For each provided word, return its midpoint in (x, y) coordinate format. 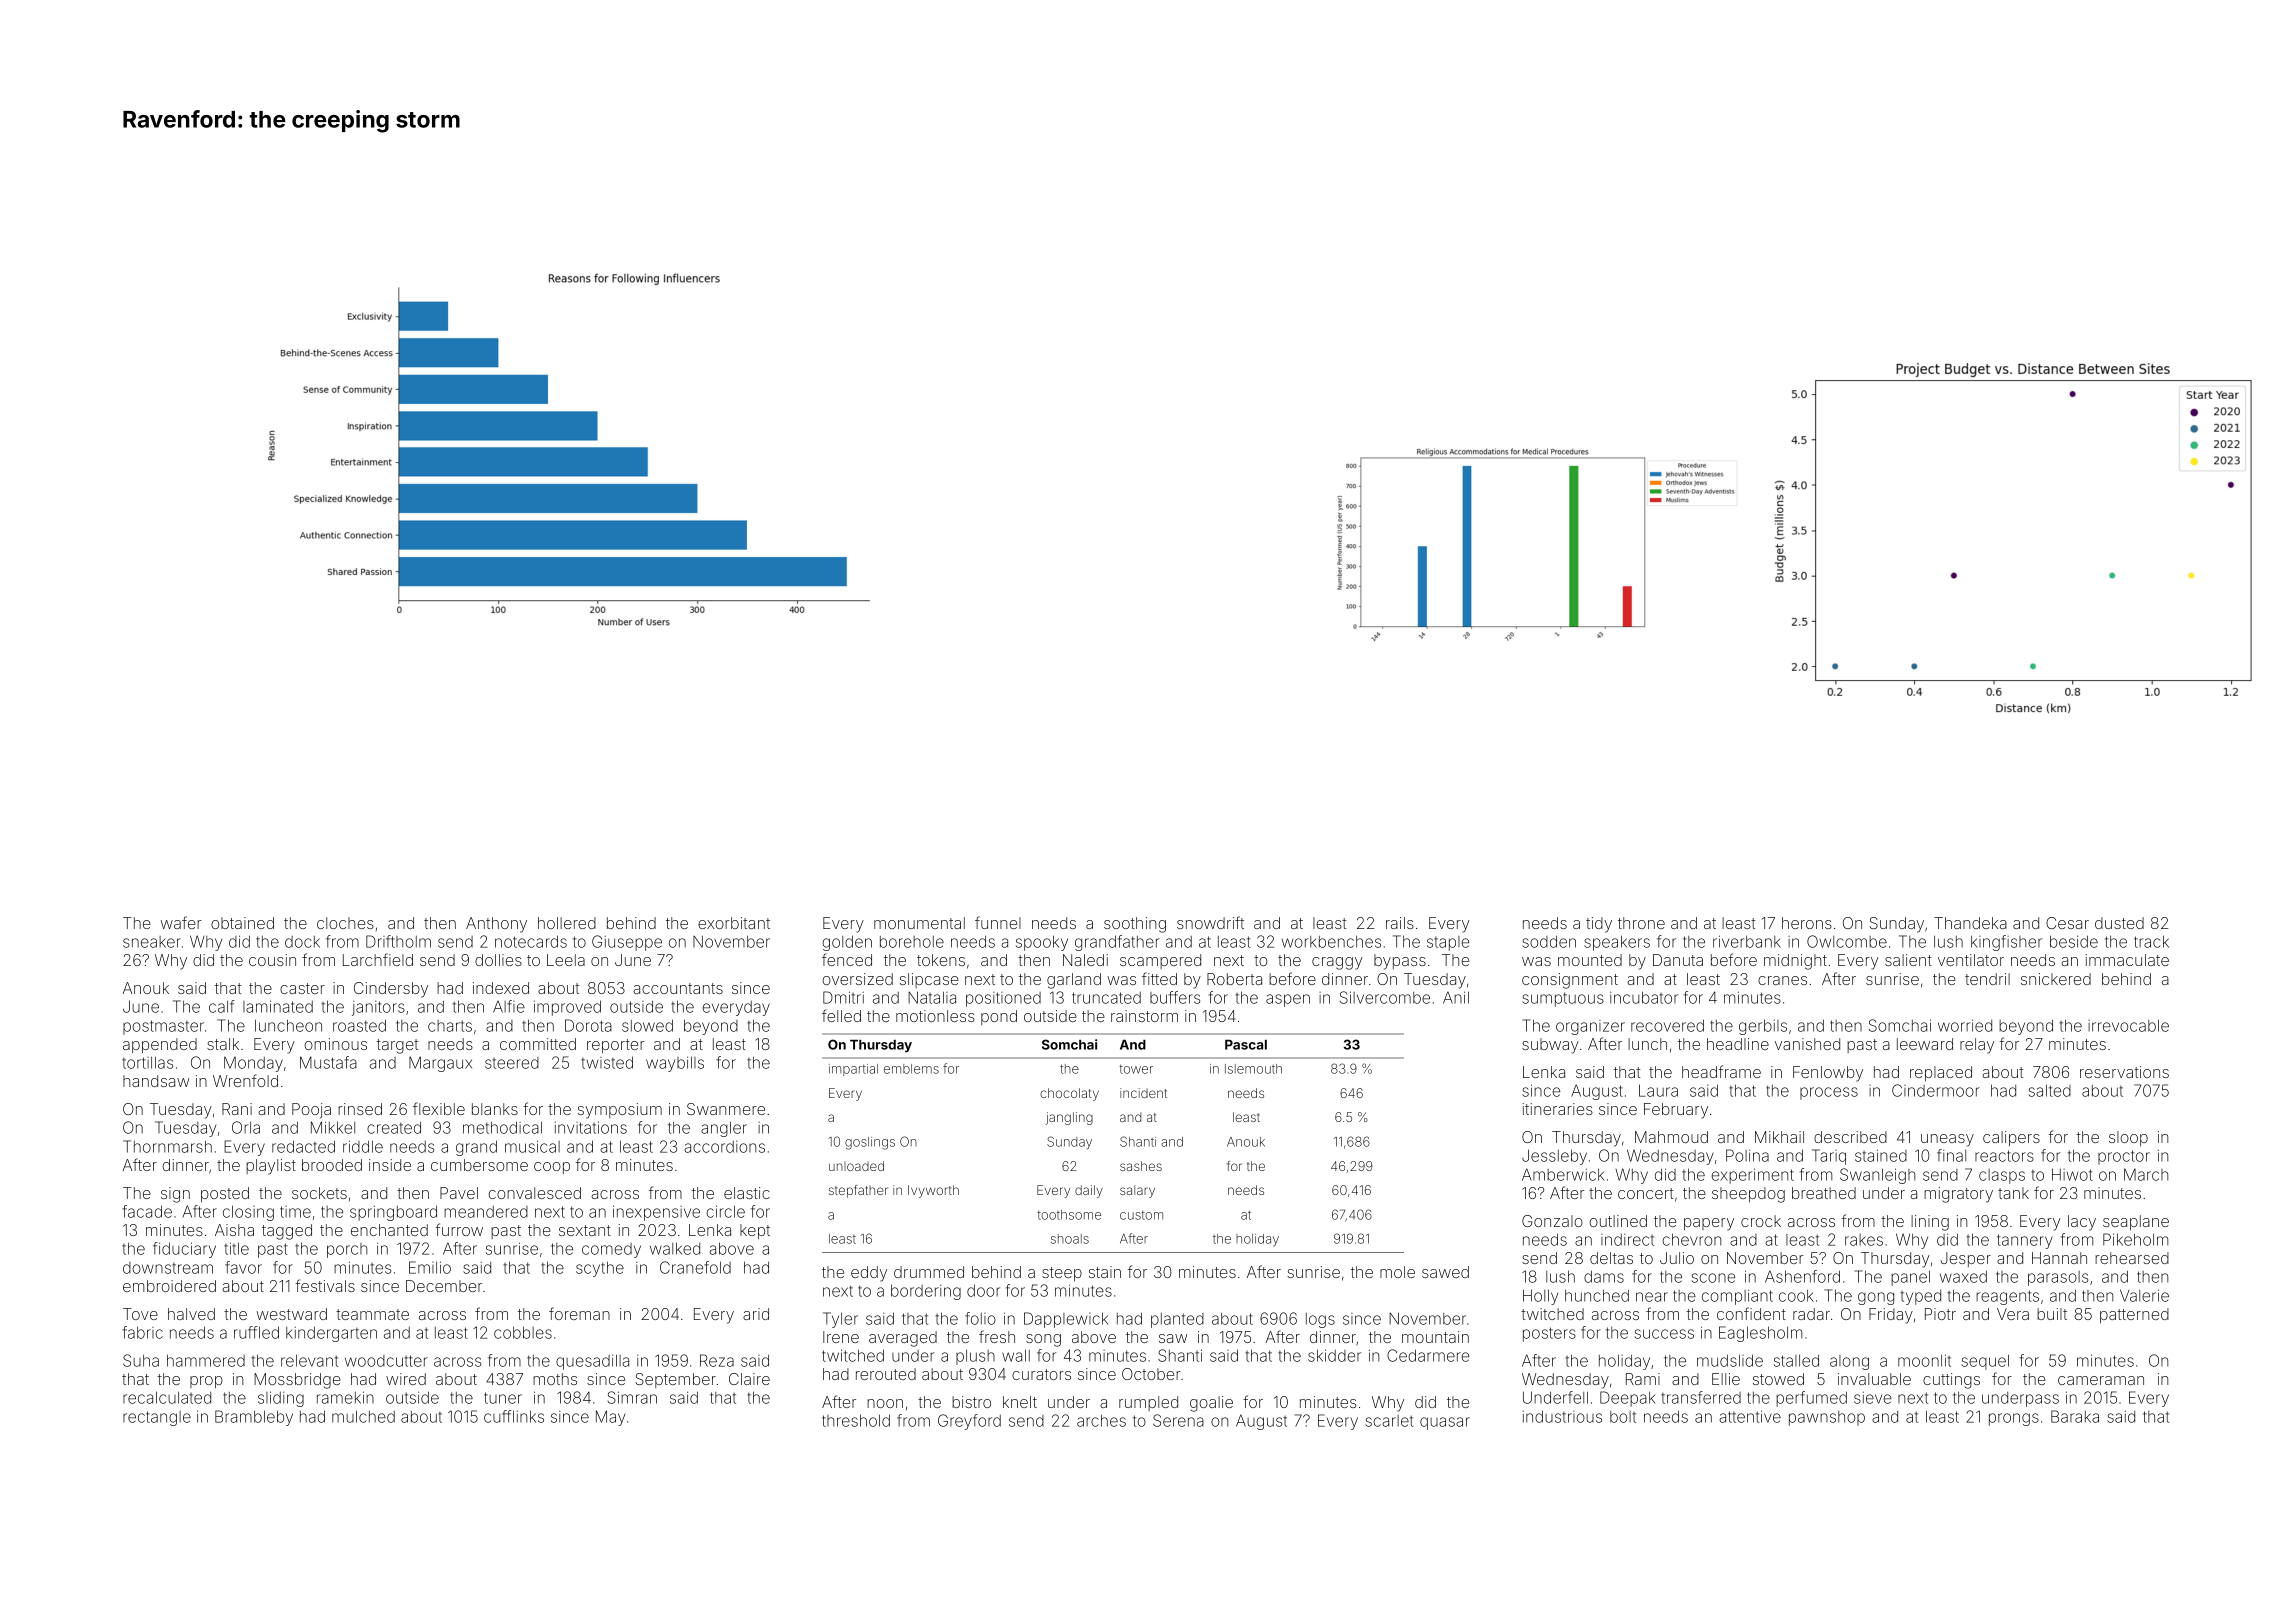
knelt (1020, 1402)
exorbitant (734, 923)
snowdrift (1210, 922)
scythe (600, 1269)
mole (1397, 1272)
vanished (1807, 1044)
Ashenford (1802, 1276)
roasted (359, 1025)
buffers (1175, 997)
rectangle (157, 1418)
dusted (2119, 923)
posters (1549, 1334)
